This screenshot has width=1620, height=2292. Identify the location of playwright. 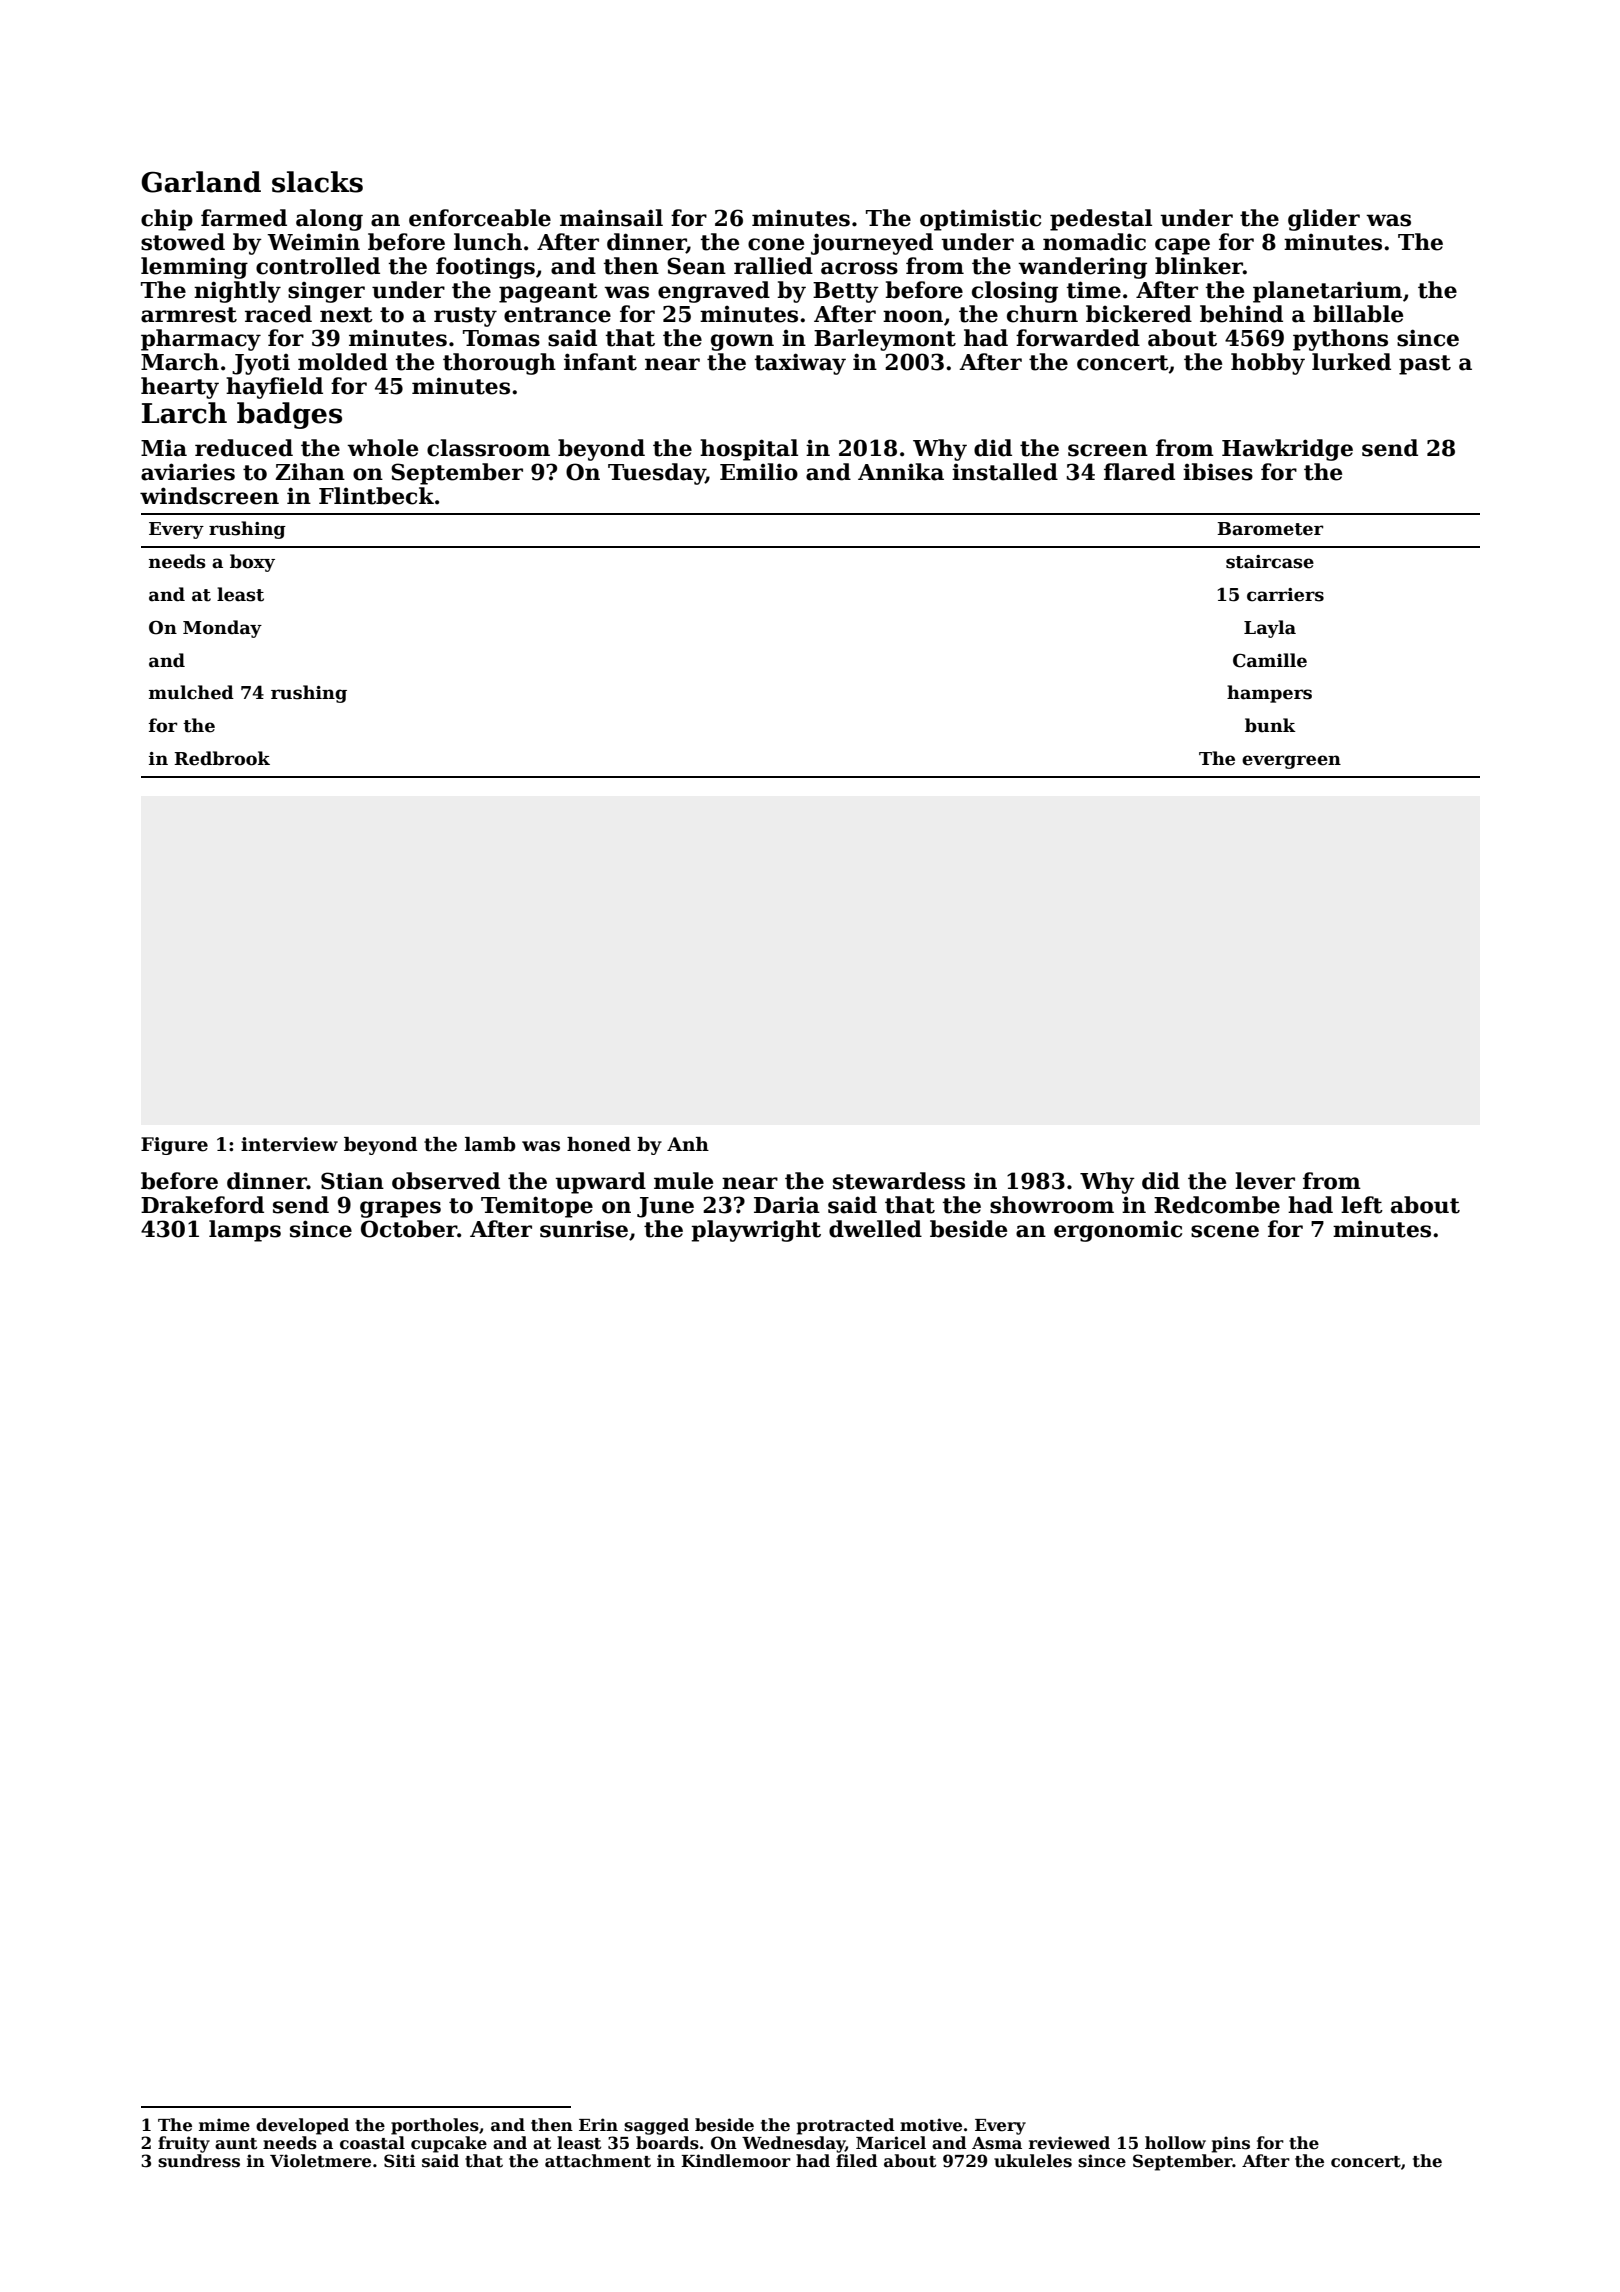
(756, 1231).
